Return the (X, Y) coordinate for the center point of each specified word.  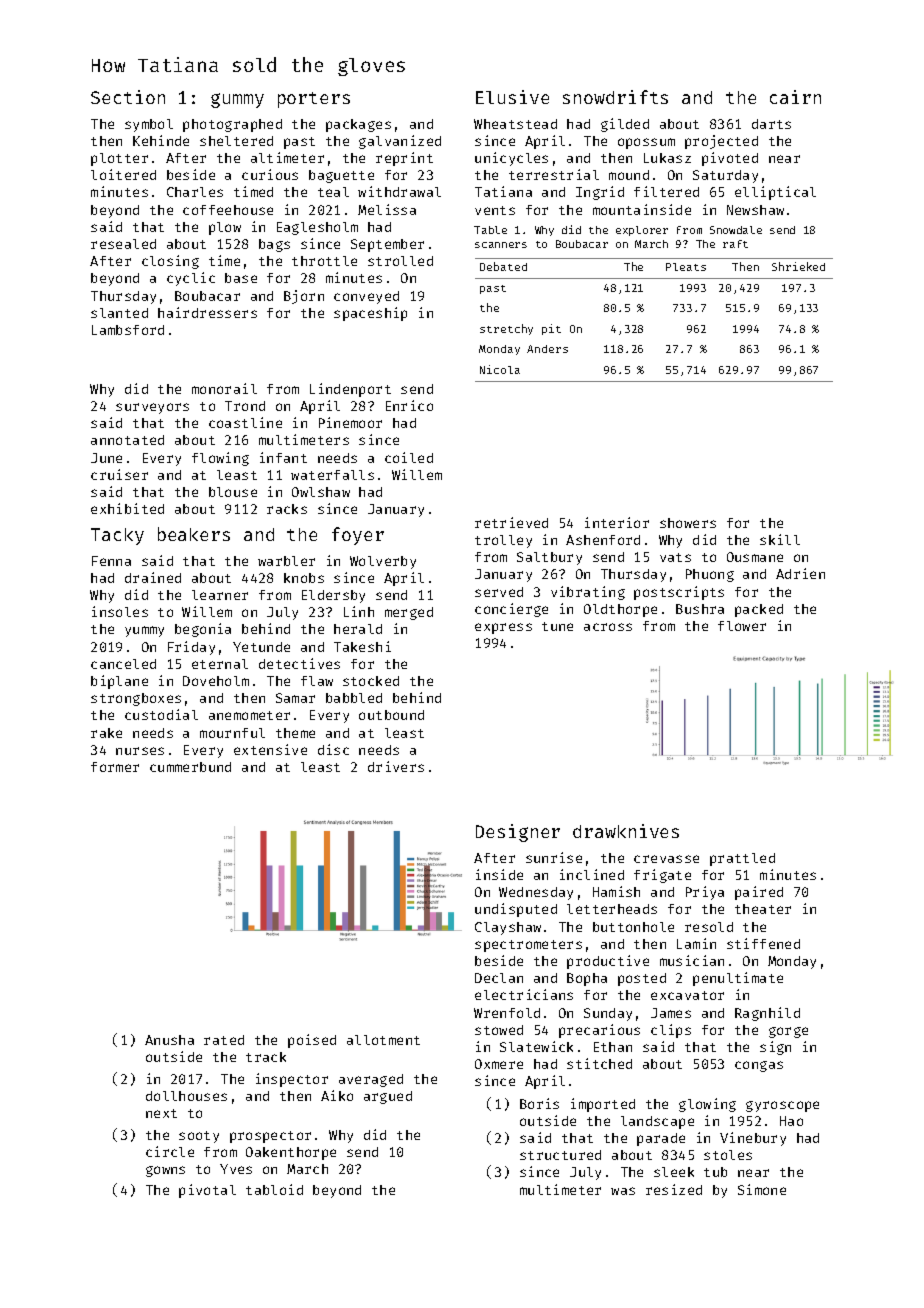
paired (759, 893)
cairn (795, 97)
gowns (165, 1171)
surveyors (152, 408)
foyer (358, 536)
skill (780, 539)
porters (314, 100)
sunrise (554, 857)
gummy (237, 100)
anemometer (249, 715)
